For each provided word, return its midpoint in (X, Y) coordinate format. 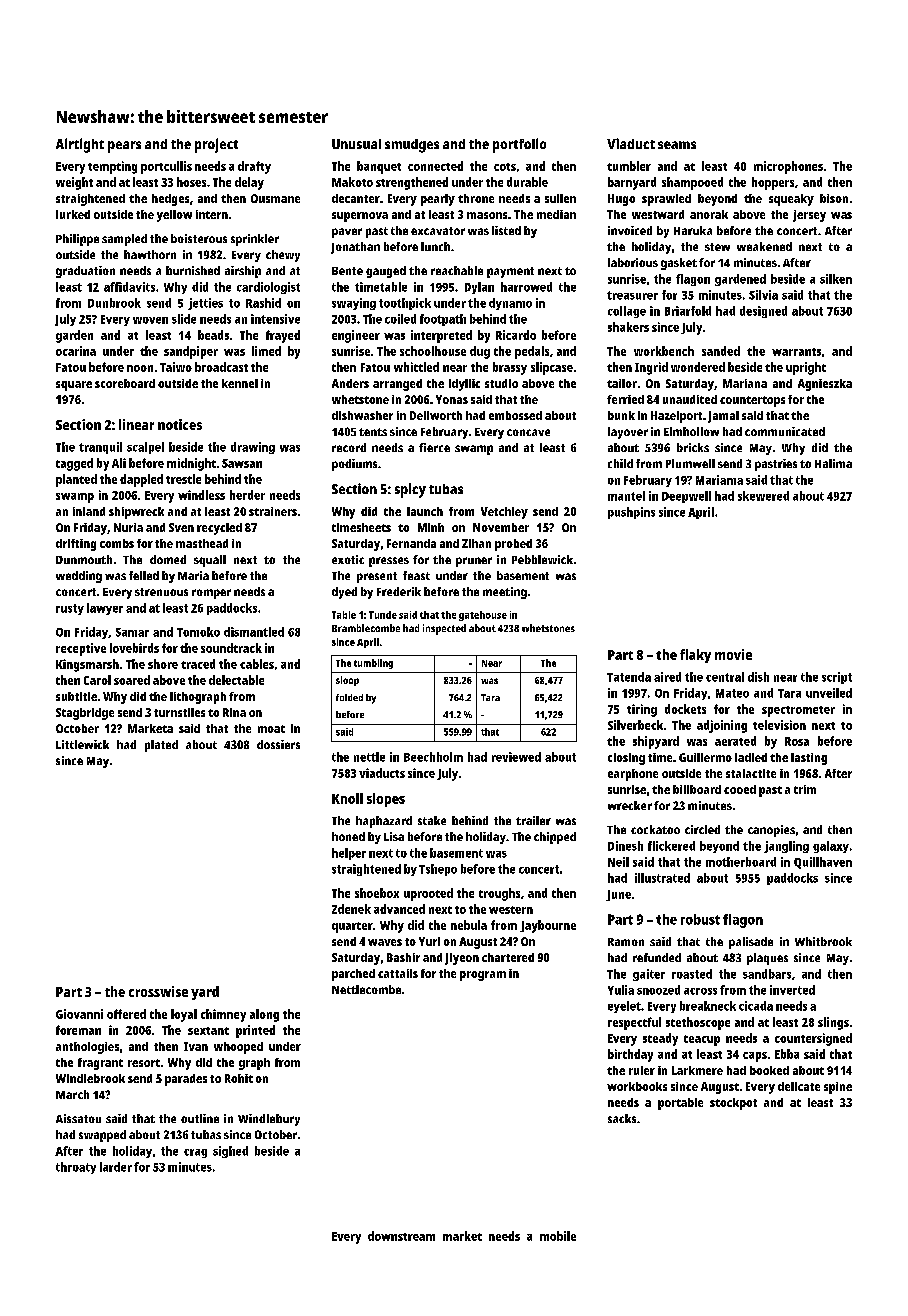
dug (480, 352)
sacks (622, 1118)
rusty (70, 609)
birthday (630, 1055)
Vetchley (504, 513)
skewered (763, 496)
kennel (240, 383)
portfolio (519, 145)
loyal (184, 1015)
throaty (76, 1168)
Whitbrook (823, 941)
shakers (628, 327)
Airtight (80, 145)
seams (677, 145)
